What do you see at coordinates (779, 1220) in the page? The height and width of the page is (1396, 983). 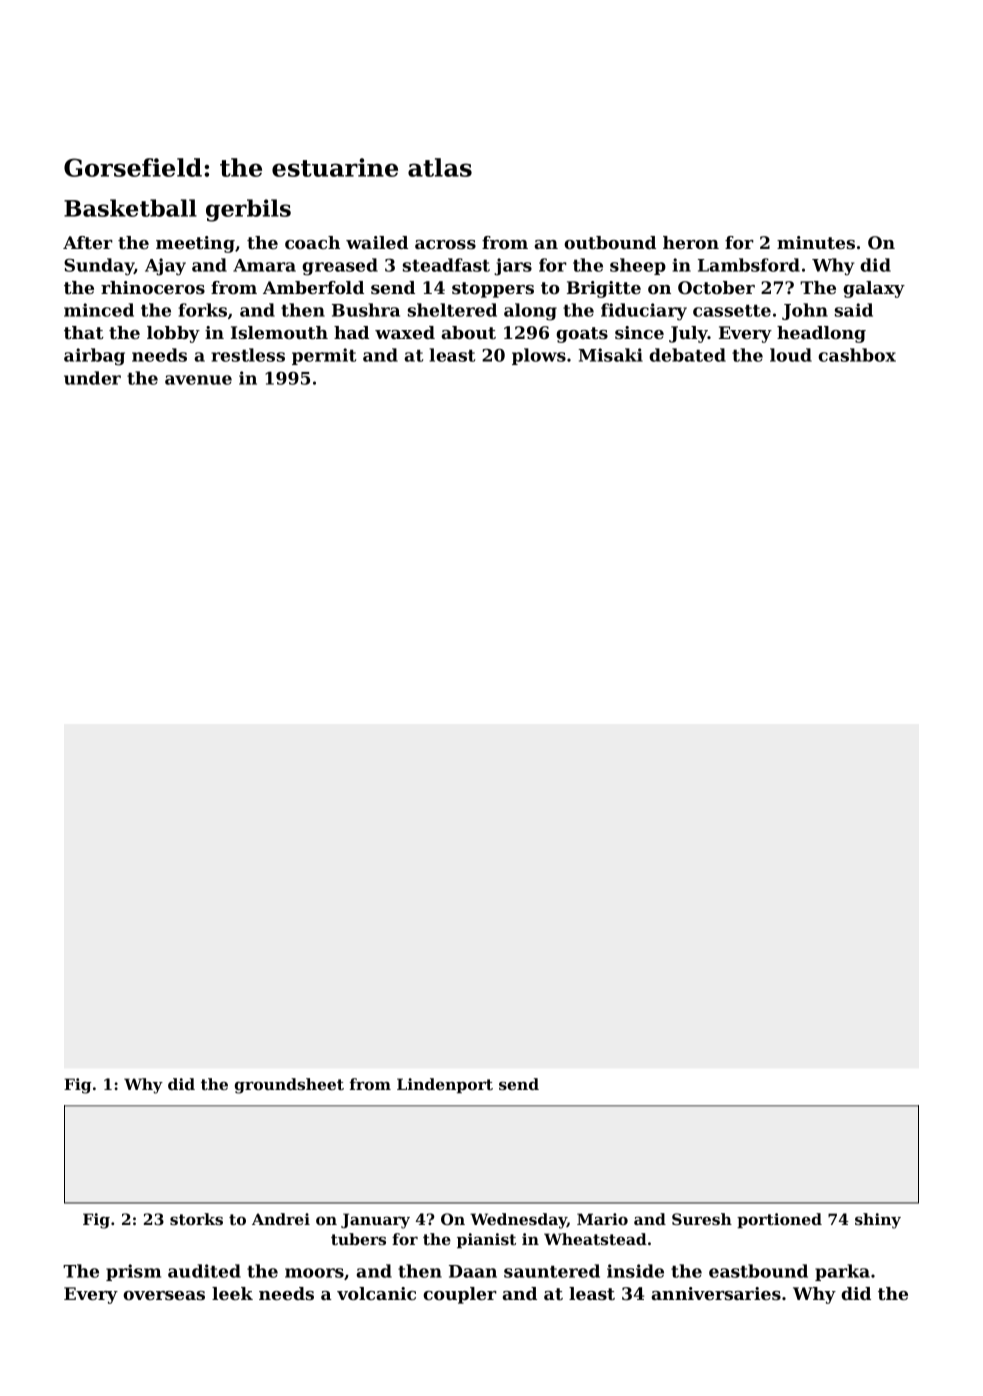 I see `portioned` at bounding box center [779, 1220].
